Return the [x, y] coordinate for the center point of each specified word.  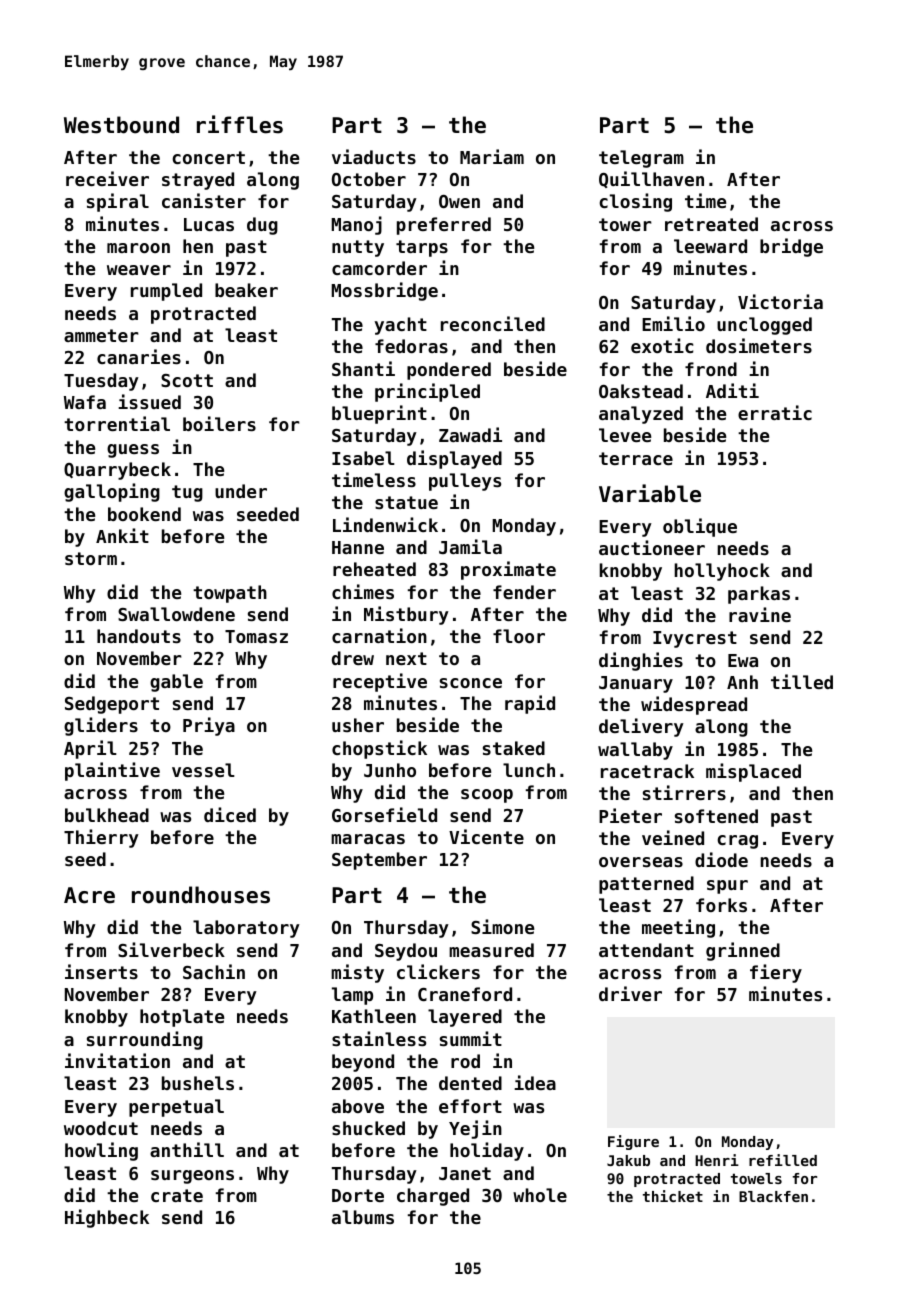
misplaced [753, 772]
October [369, 179]
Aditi [732, 390]
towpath [230, 594]
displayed [454, 459]
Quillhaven [651, 179]
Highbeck [107, 1218]
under [241, 491]
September [379, 861]
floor [519, 636]
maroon [138, 248]
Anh [742, 682]
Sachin [214, 971]
